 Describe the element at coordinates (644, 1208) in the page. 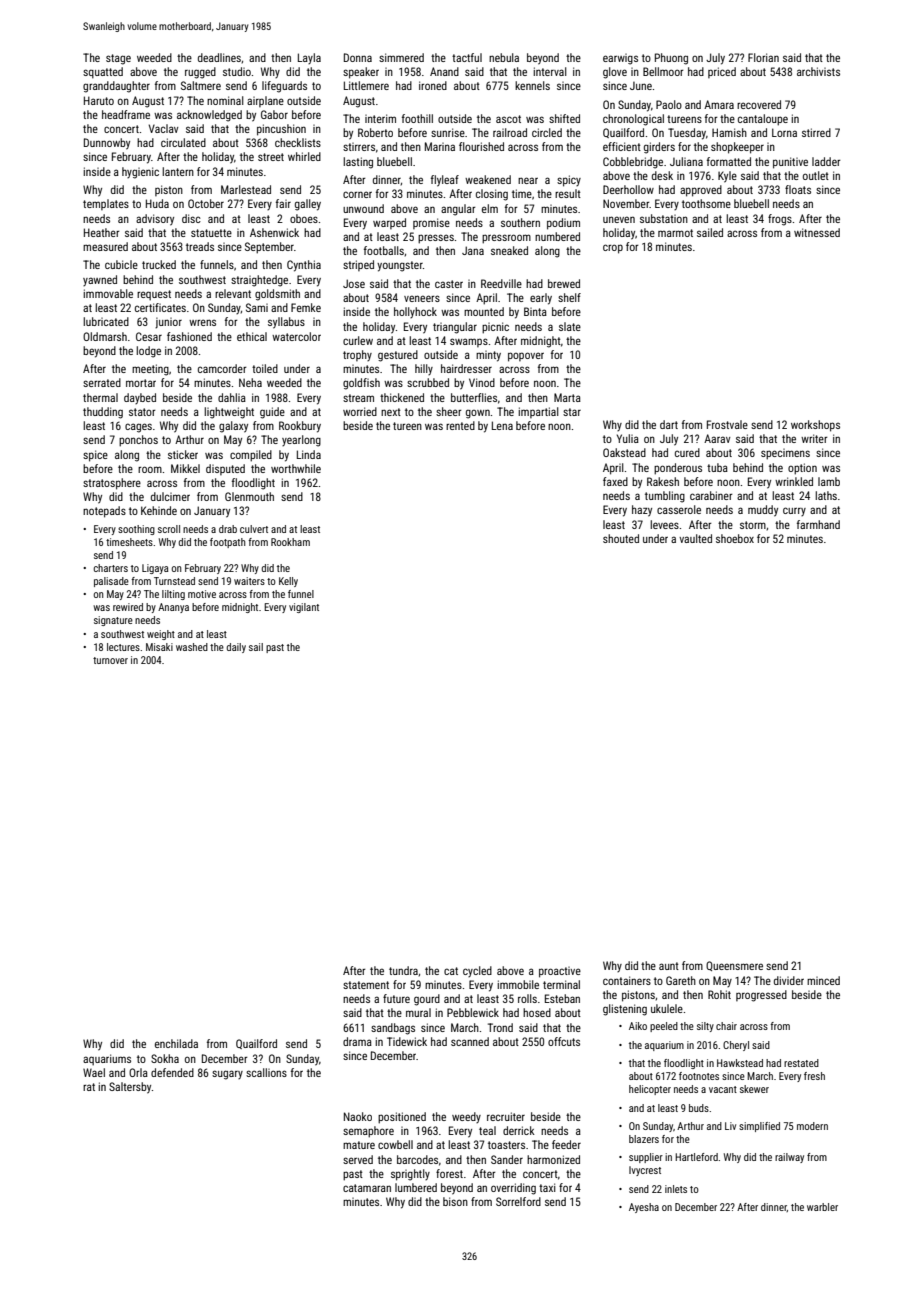

I see `Ayesha` at that location.
